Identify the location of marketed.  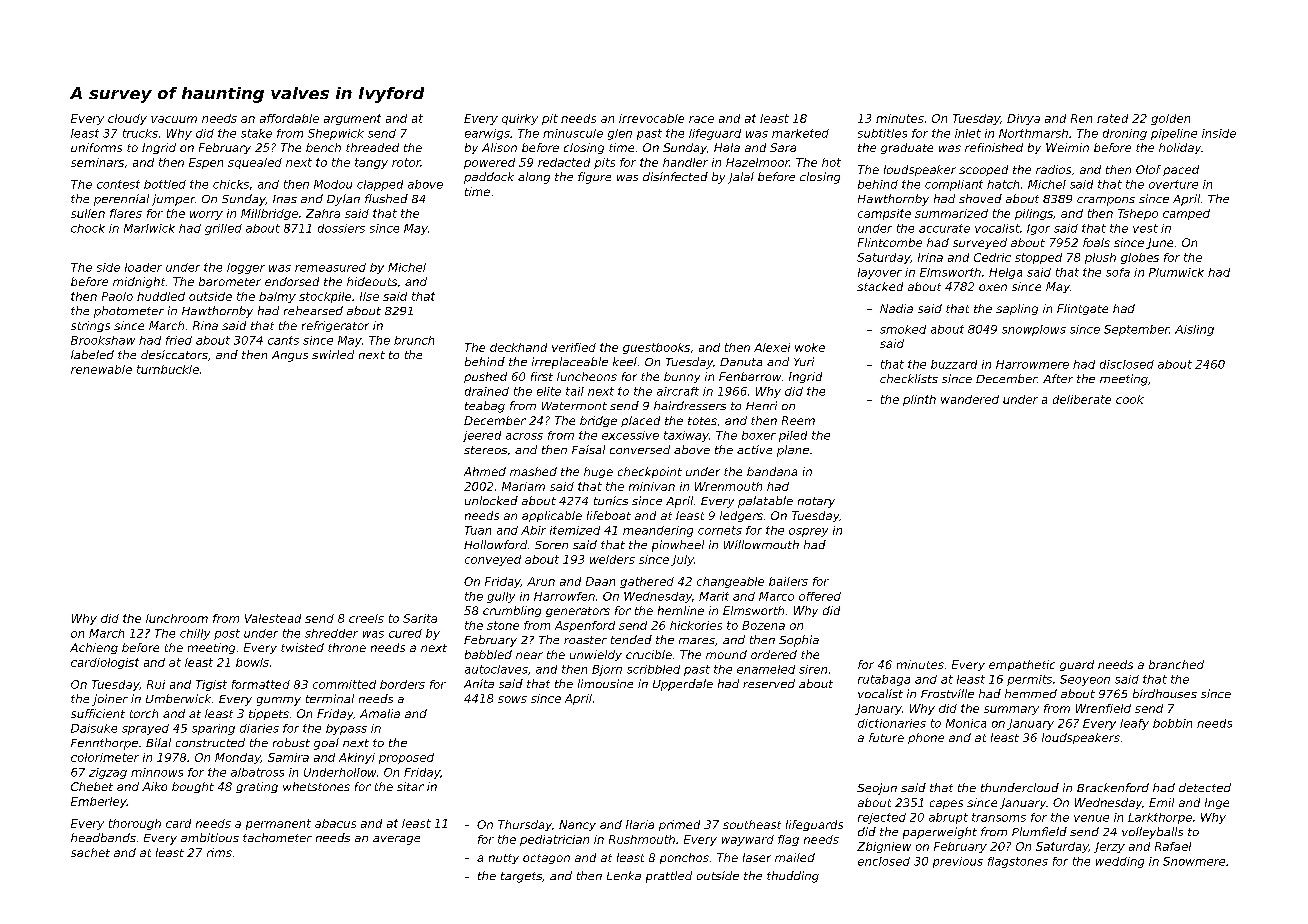
(800, 133).
